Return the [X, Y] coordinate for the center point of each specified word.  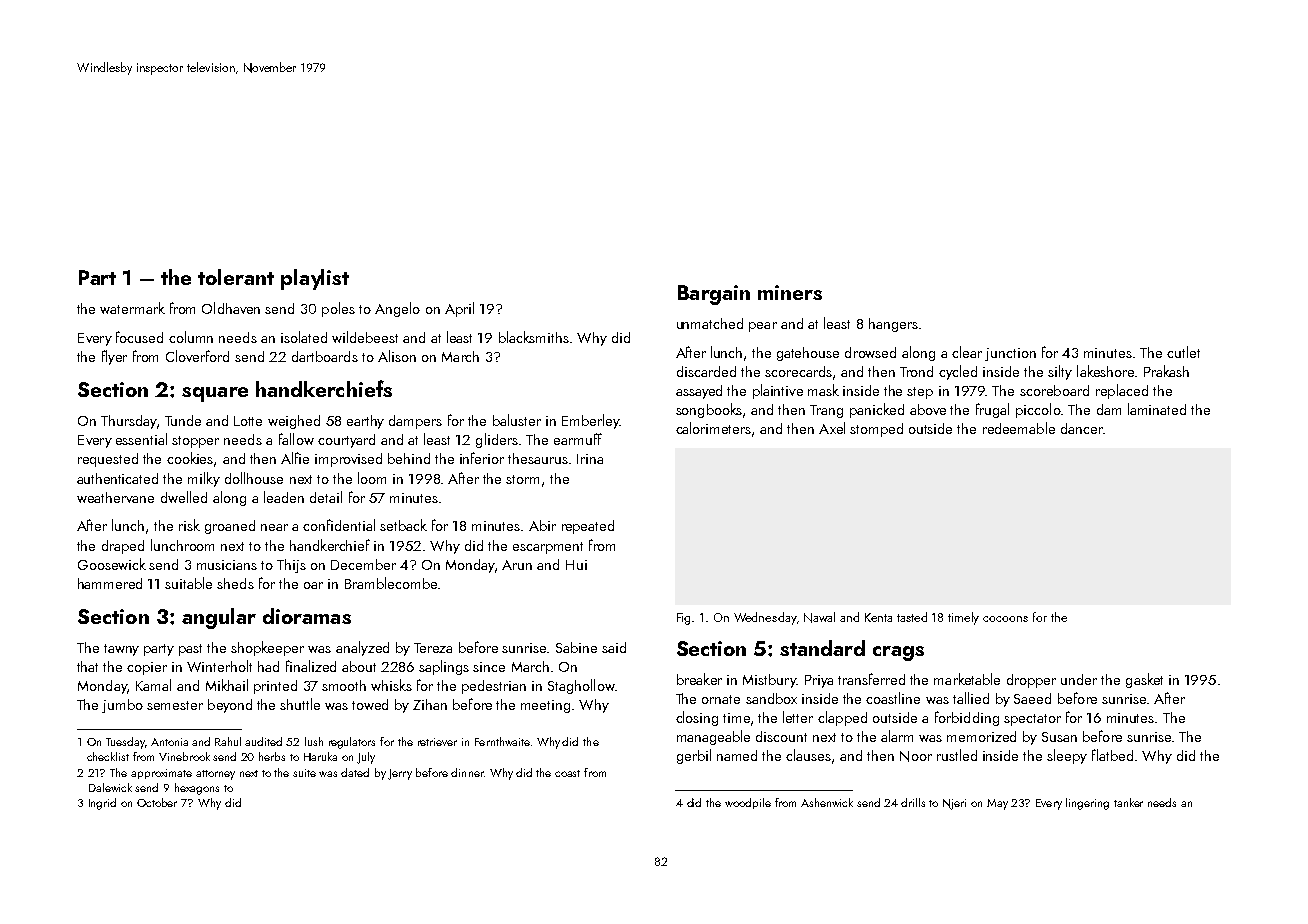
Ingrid [102, 804]
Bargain [714, 295]
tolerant [236, 277]
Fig [685, 619]
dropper [1031, 681]
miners [790, 292]
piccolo [1038, 410]
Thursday [129, 422]
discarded [706, 371]
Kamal [153, 685]
